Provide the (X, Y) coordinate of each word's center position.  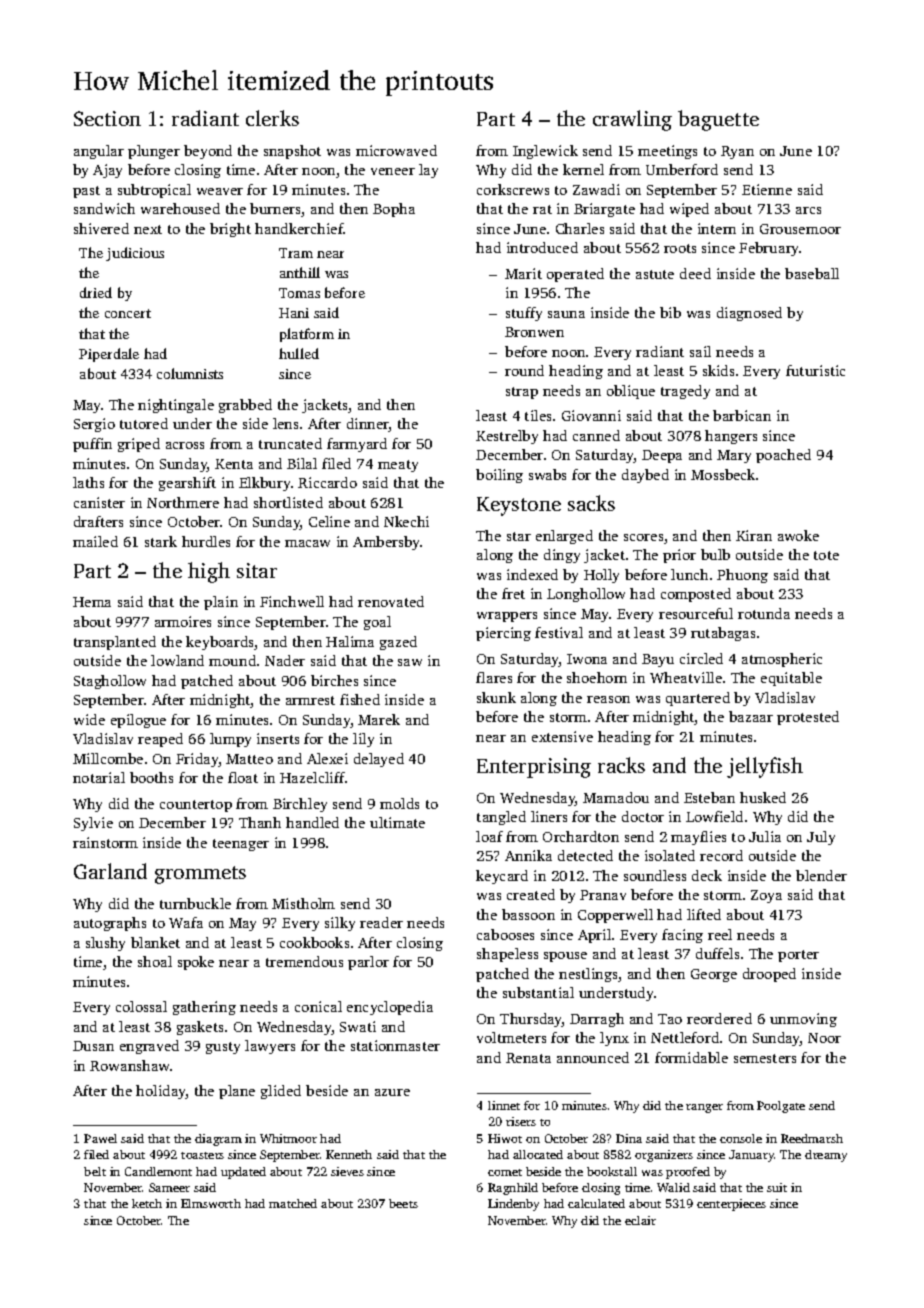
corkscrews (513, 189)
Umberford (682, 169)
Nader (285, 660)
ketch (147, 1203)
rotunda (764, 613)
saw (410, 662)
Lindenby (513, 1205)
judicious (135, 254)
